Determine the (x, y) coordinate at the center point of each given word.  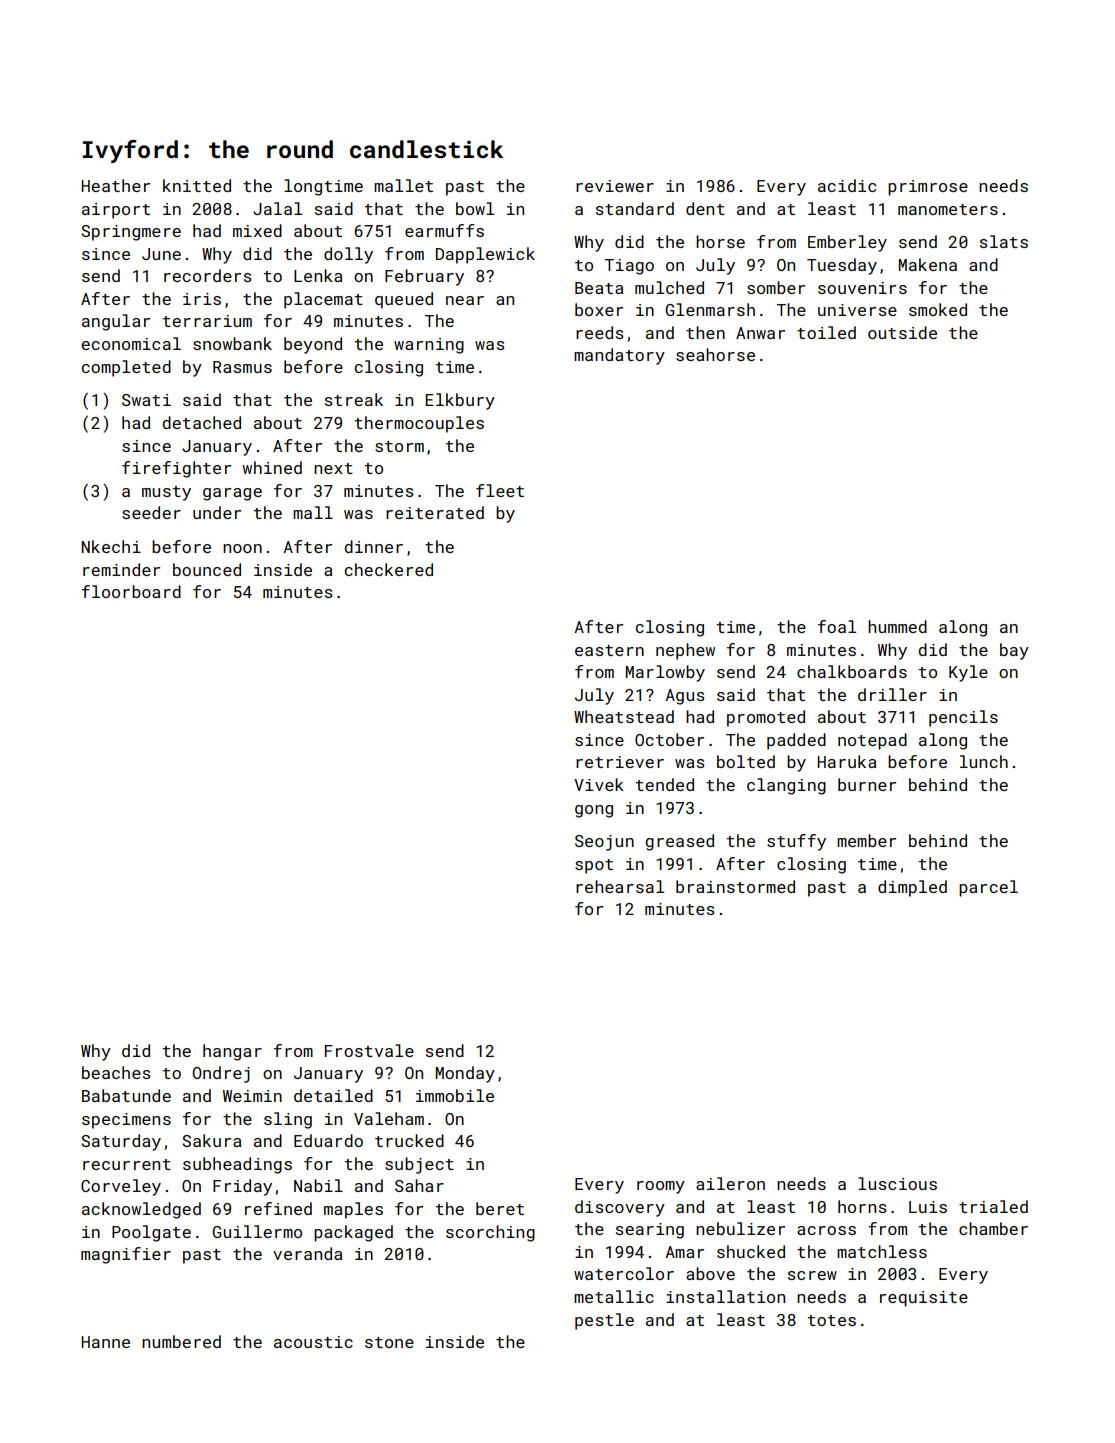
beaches (116, 1072)
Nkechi (111, 546)
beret (500, 1208)
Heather (115, 185)
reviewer (615, 186)
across (826, 1230)
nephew (685, 651)
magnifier (126, 1255)
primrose (928, 188)
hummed (897, 626)
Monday (465, 1074)
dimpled (912, 888)
